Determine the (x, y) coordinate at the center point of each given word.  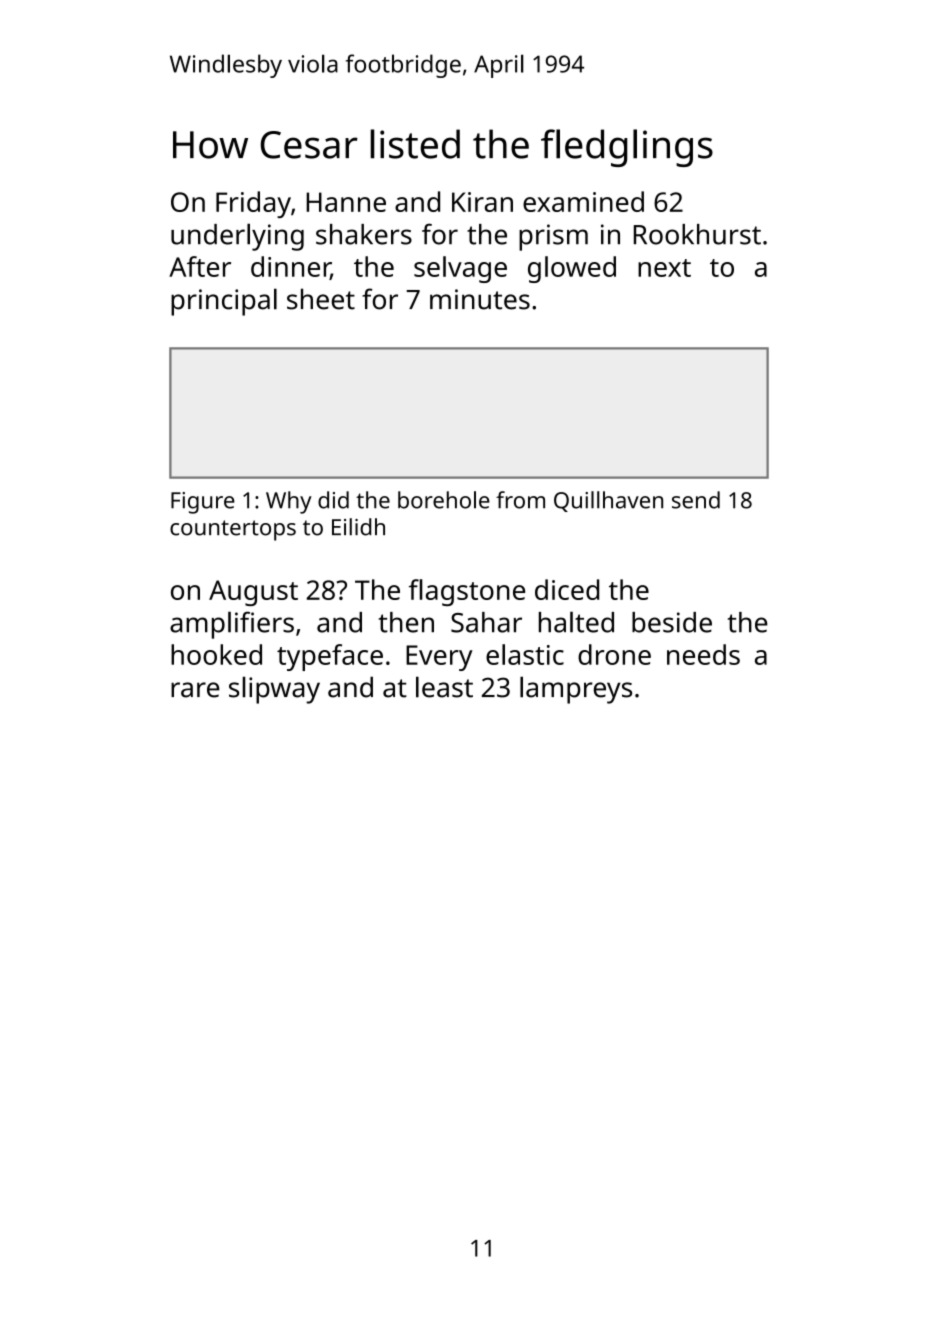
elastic (525, 654)
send (696, 500)
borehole (444, 500)
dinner (291, 267)
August (253, 593)
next (664, 268)
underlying (237, 237)
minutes (480, 299)
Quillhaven (608, 501)
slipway (274, 690)
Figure (203, 503)
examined (583, 201)
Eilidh (358, 527)
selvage (460, 269)
